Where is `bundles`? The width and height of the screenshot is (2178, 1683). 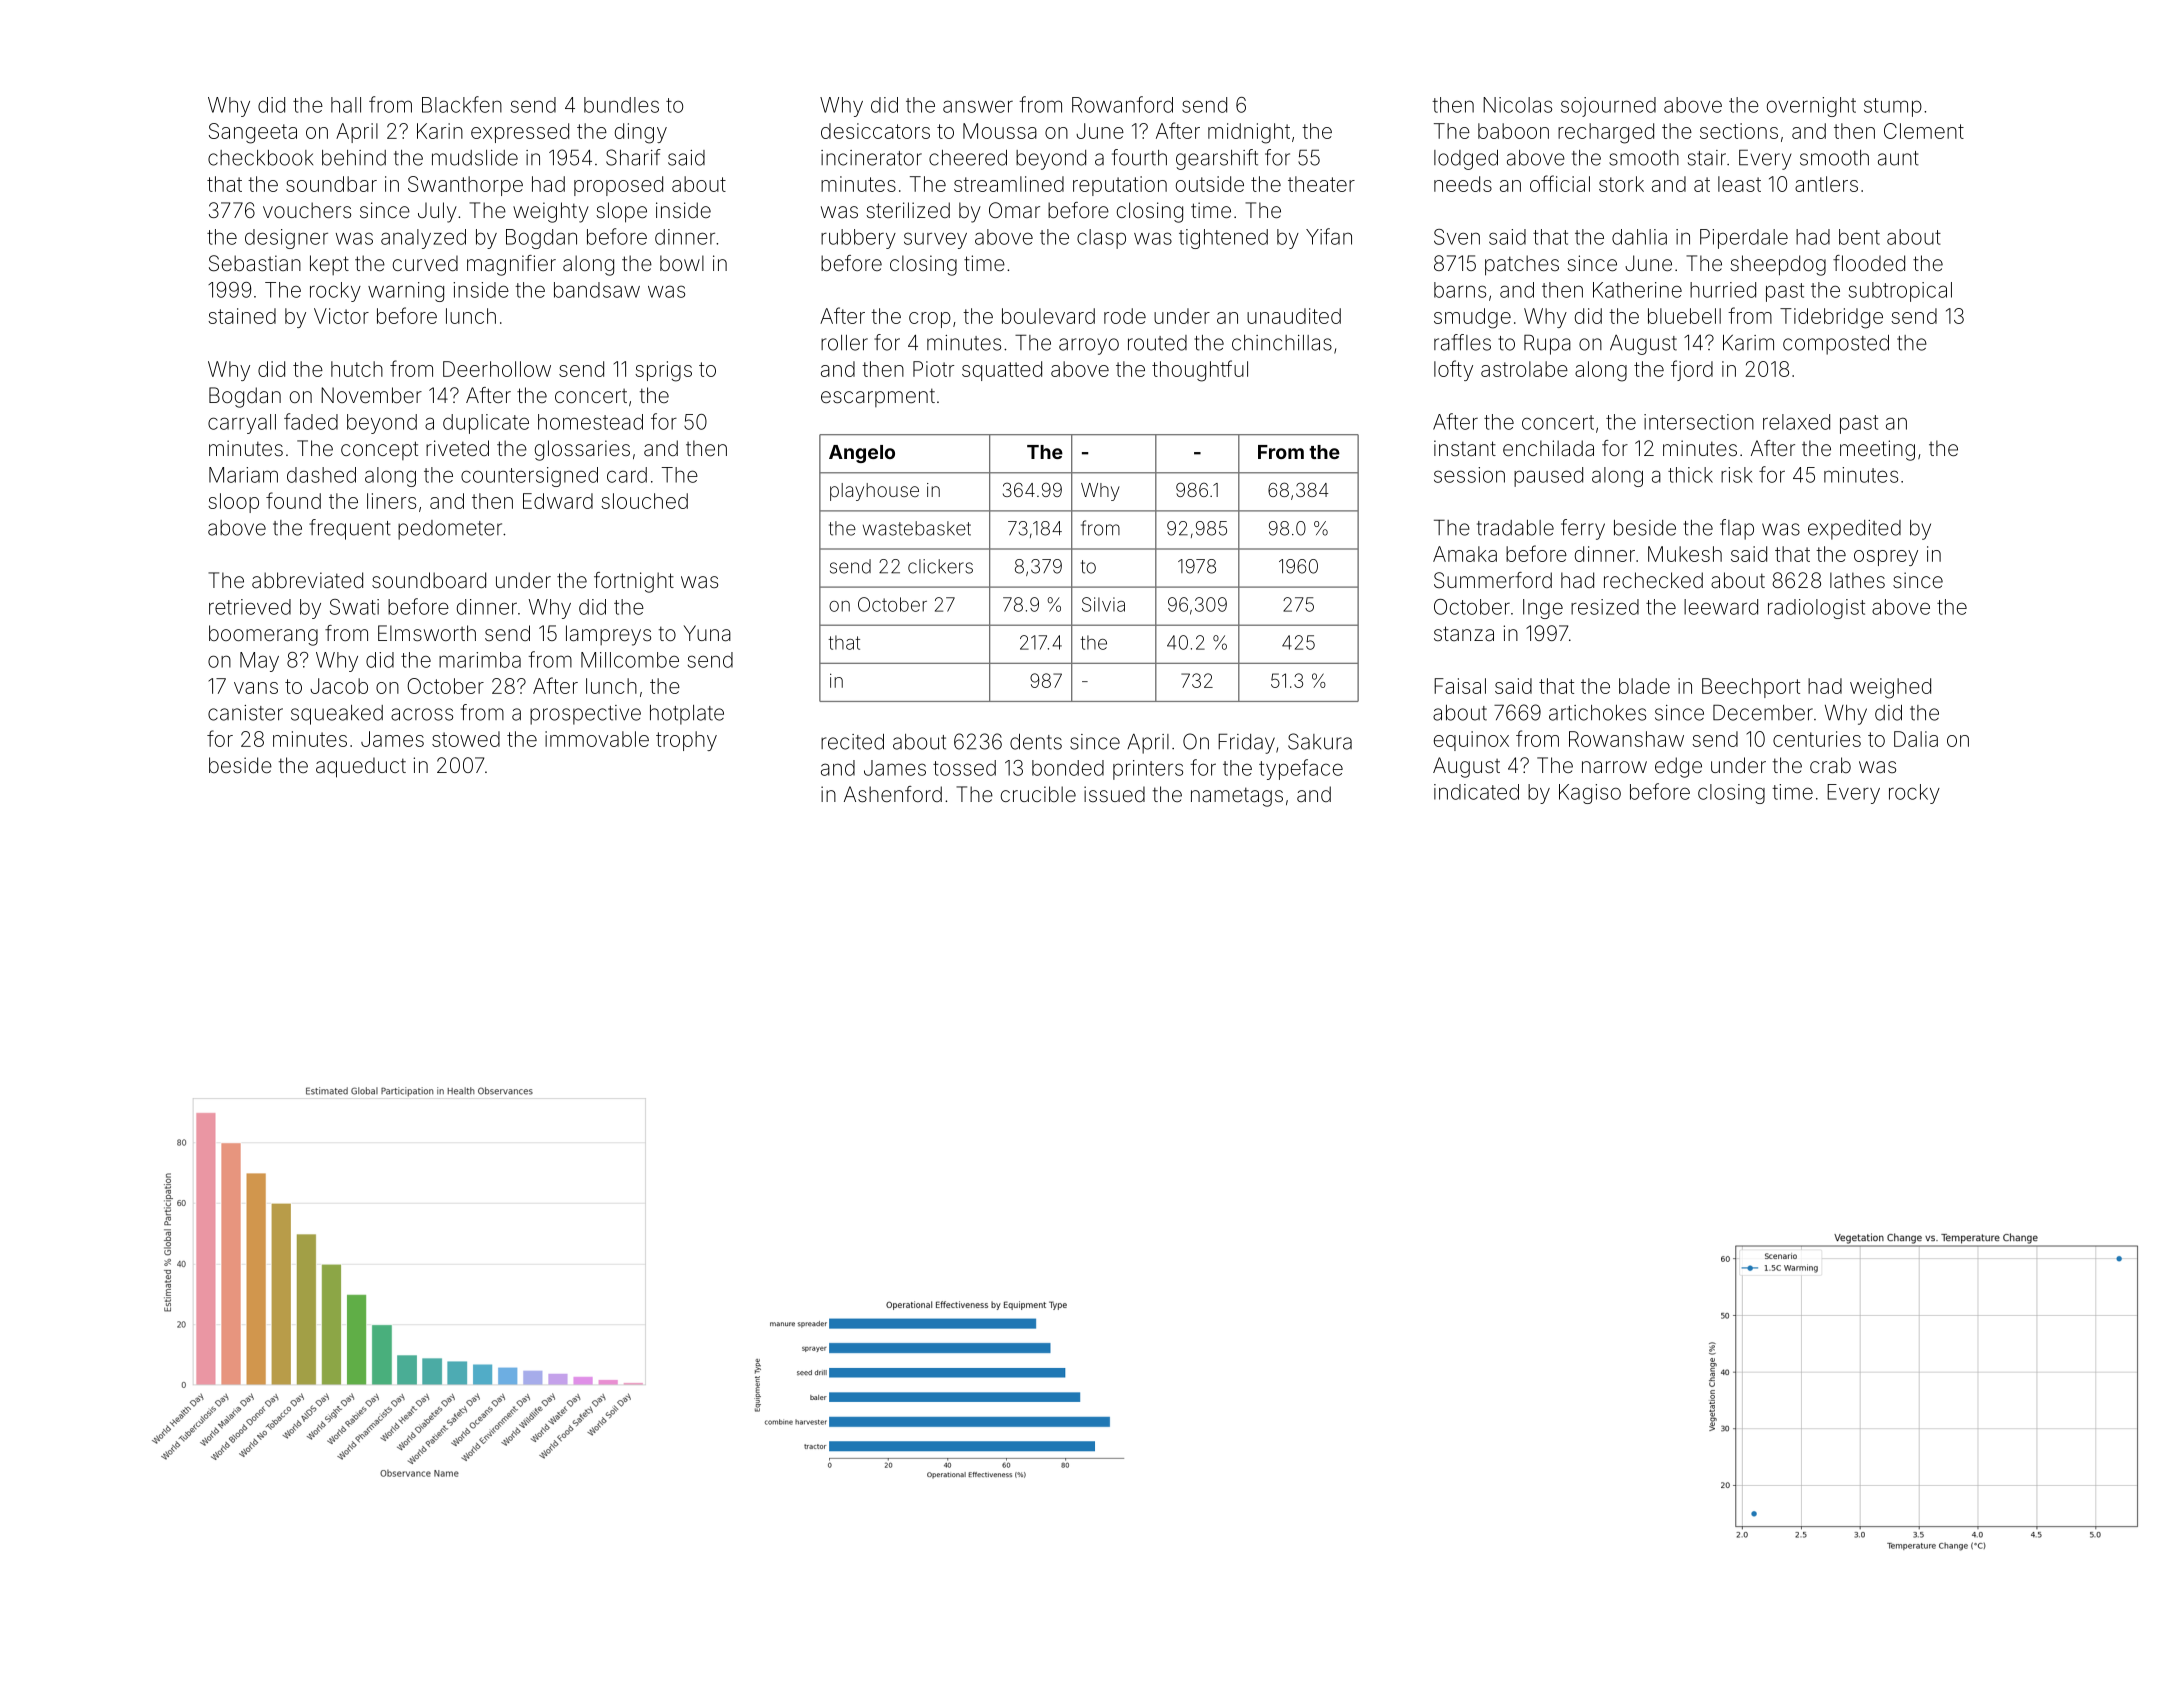
bundles is located at coordinates (621, 105).
